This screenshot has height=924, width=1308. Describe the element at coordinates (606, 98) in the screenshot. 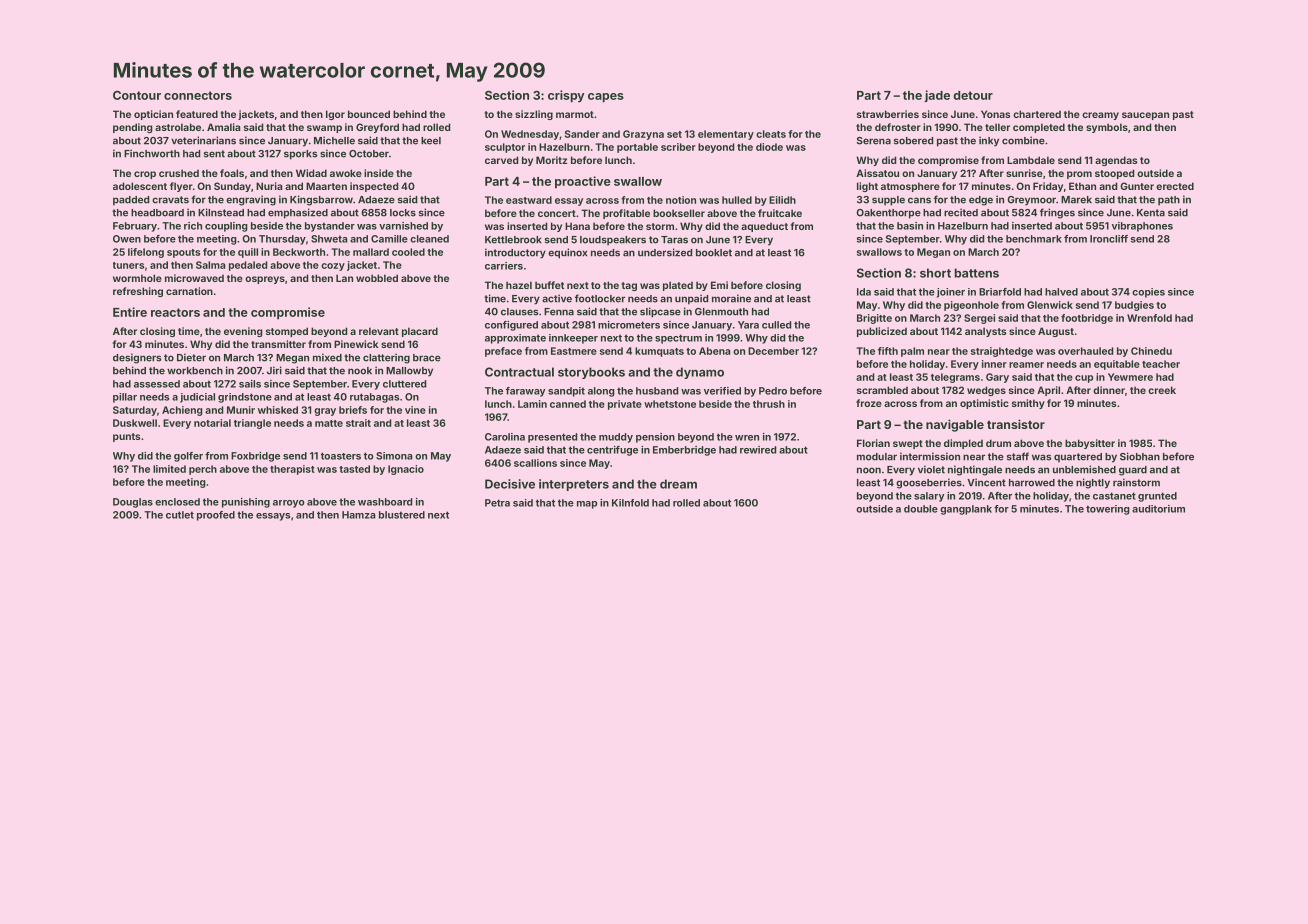

I see `capes` at that location.
